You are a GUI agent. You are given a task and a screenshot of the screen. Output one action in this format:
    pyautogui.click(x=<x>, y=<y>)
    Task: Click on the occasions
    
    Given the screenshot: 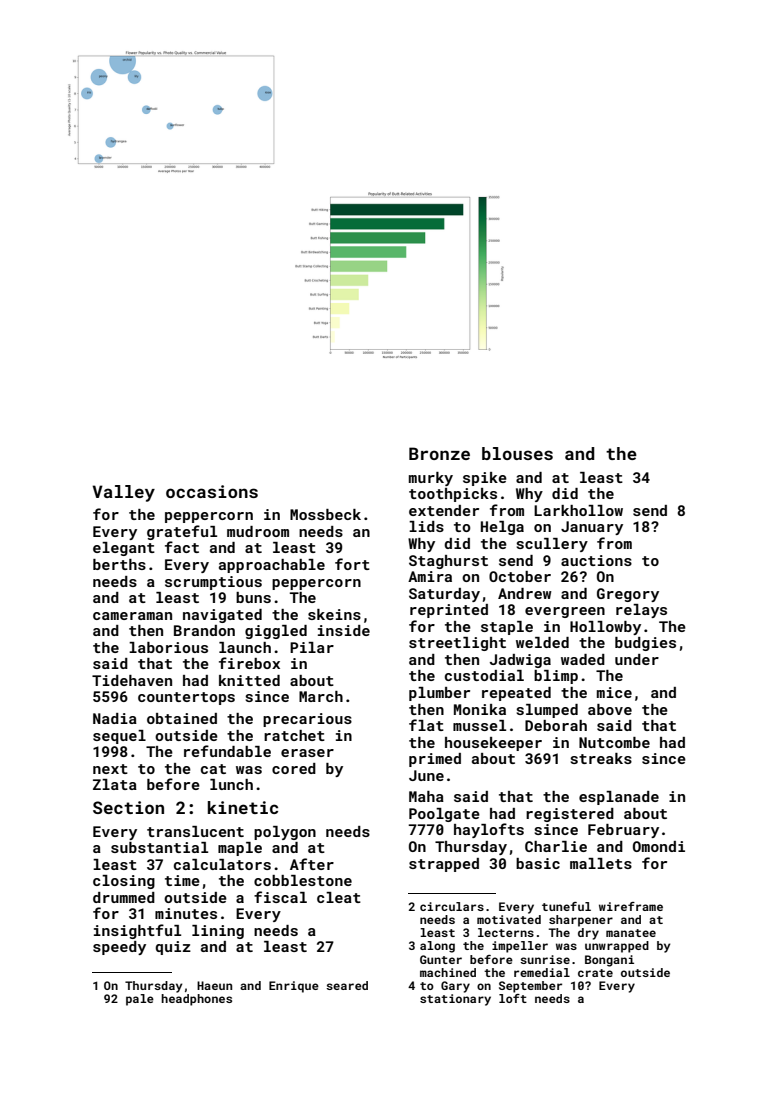 What is the action you would take?
    pyautogui.click(x=212, y=491)
